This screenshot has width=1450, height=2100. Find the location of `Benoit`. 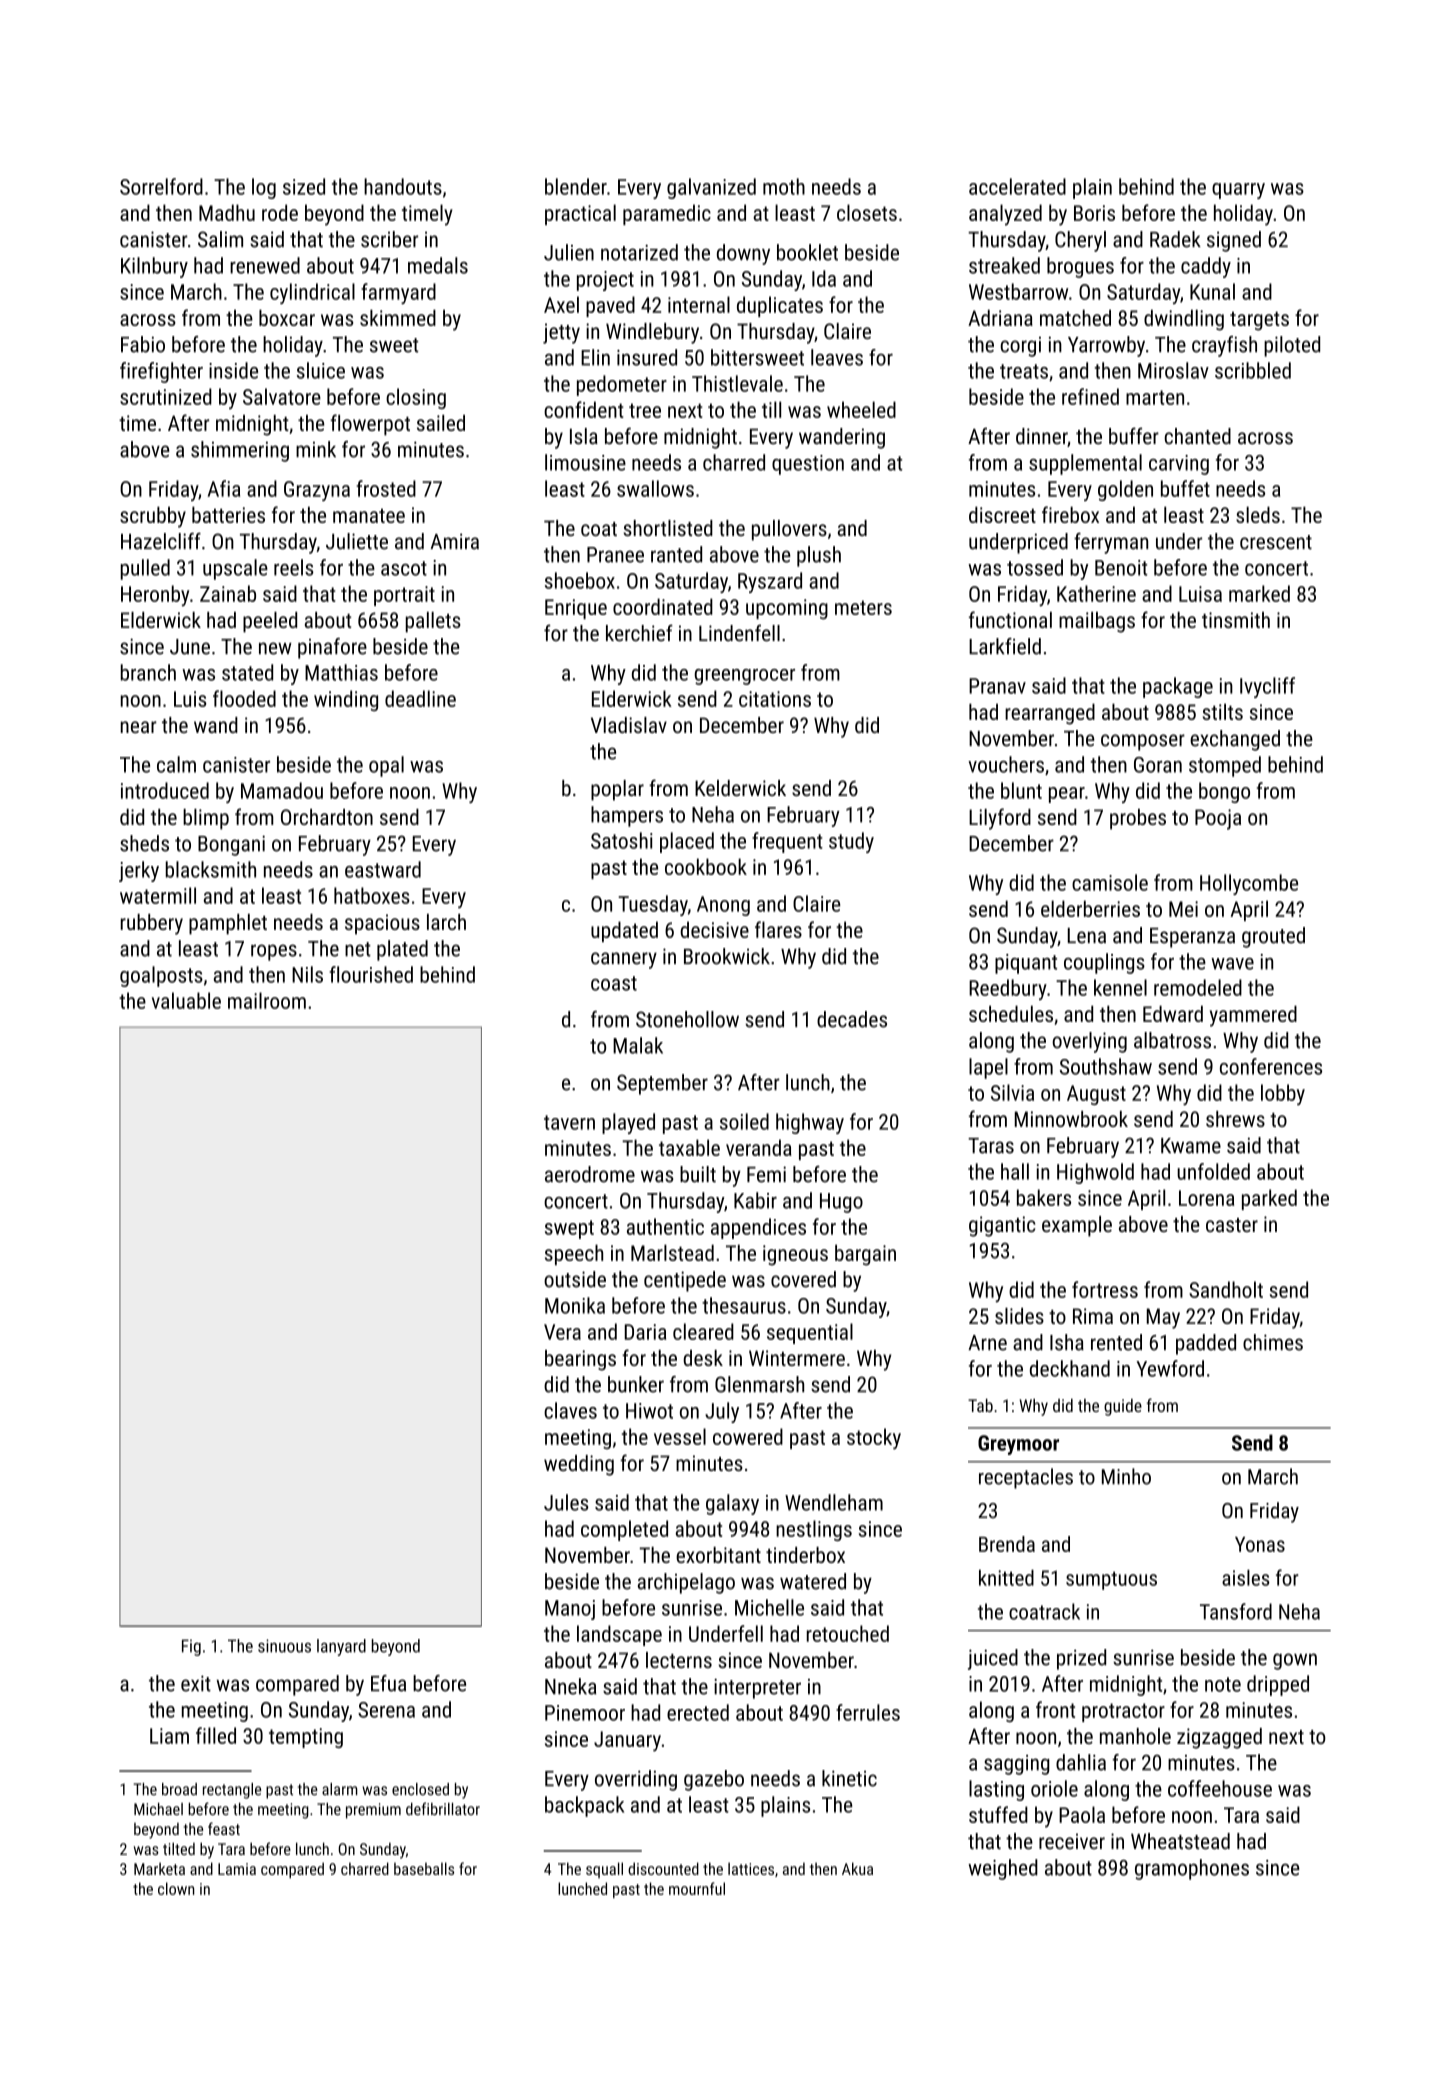

Benoit is located at coordinates (1121, 568).
